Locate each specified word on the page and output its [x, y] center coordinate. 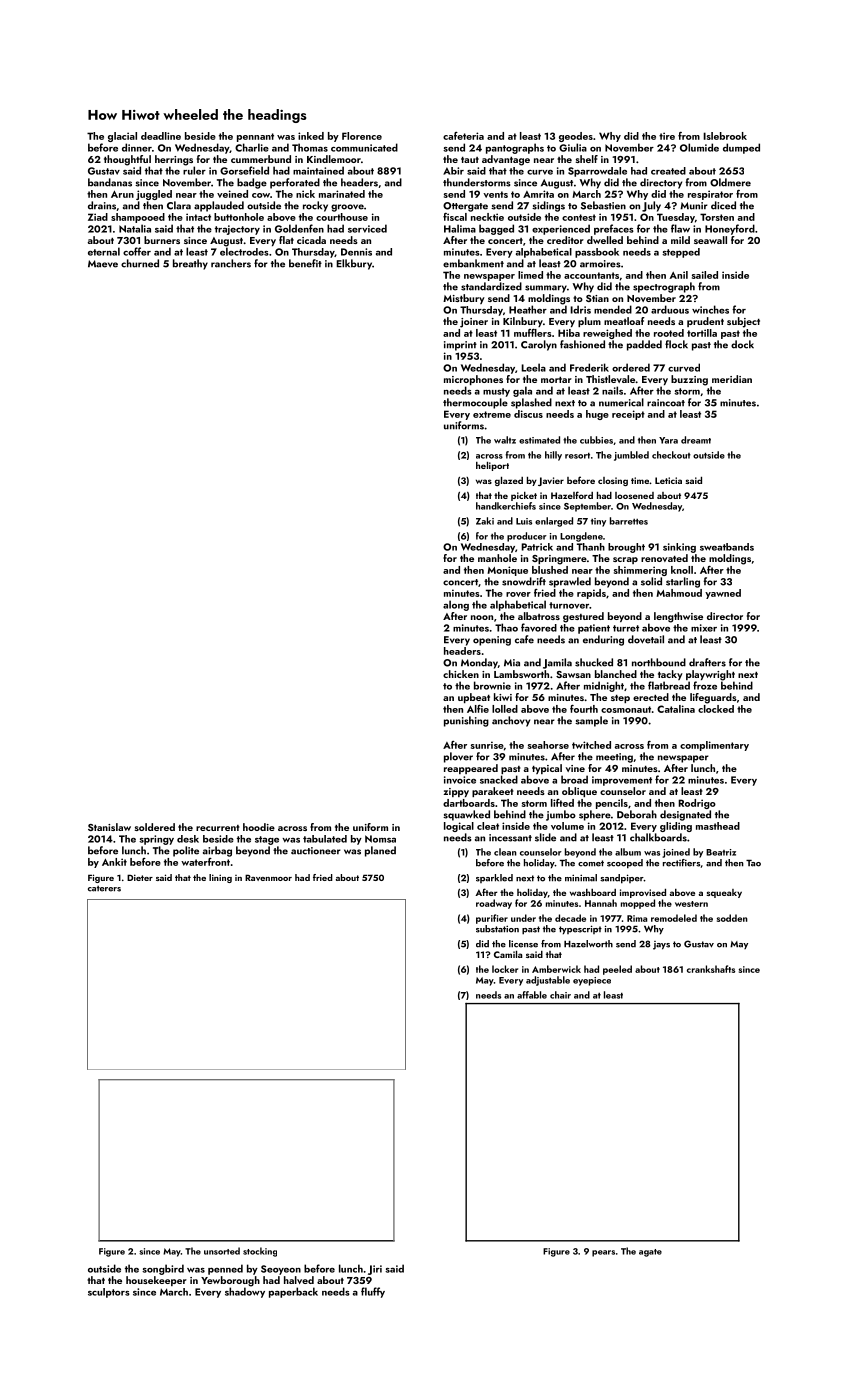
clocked [716, 709]
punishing [466, 721]
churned [140, 263]
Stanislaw [109, 827]
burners [162, 240]
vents [495, 194]
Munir [694, 206]
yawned [723, 594]
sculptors [109, 1293]
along [456, 605]
